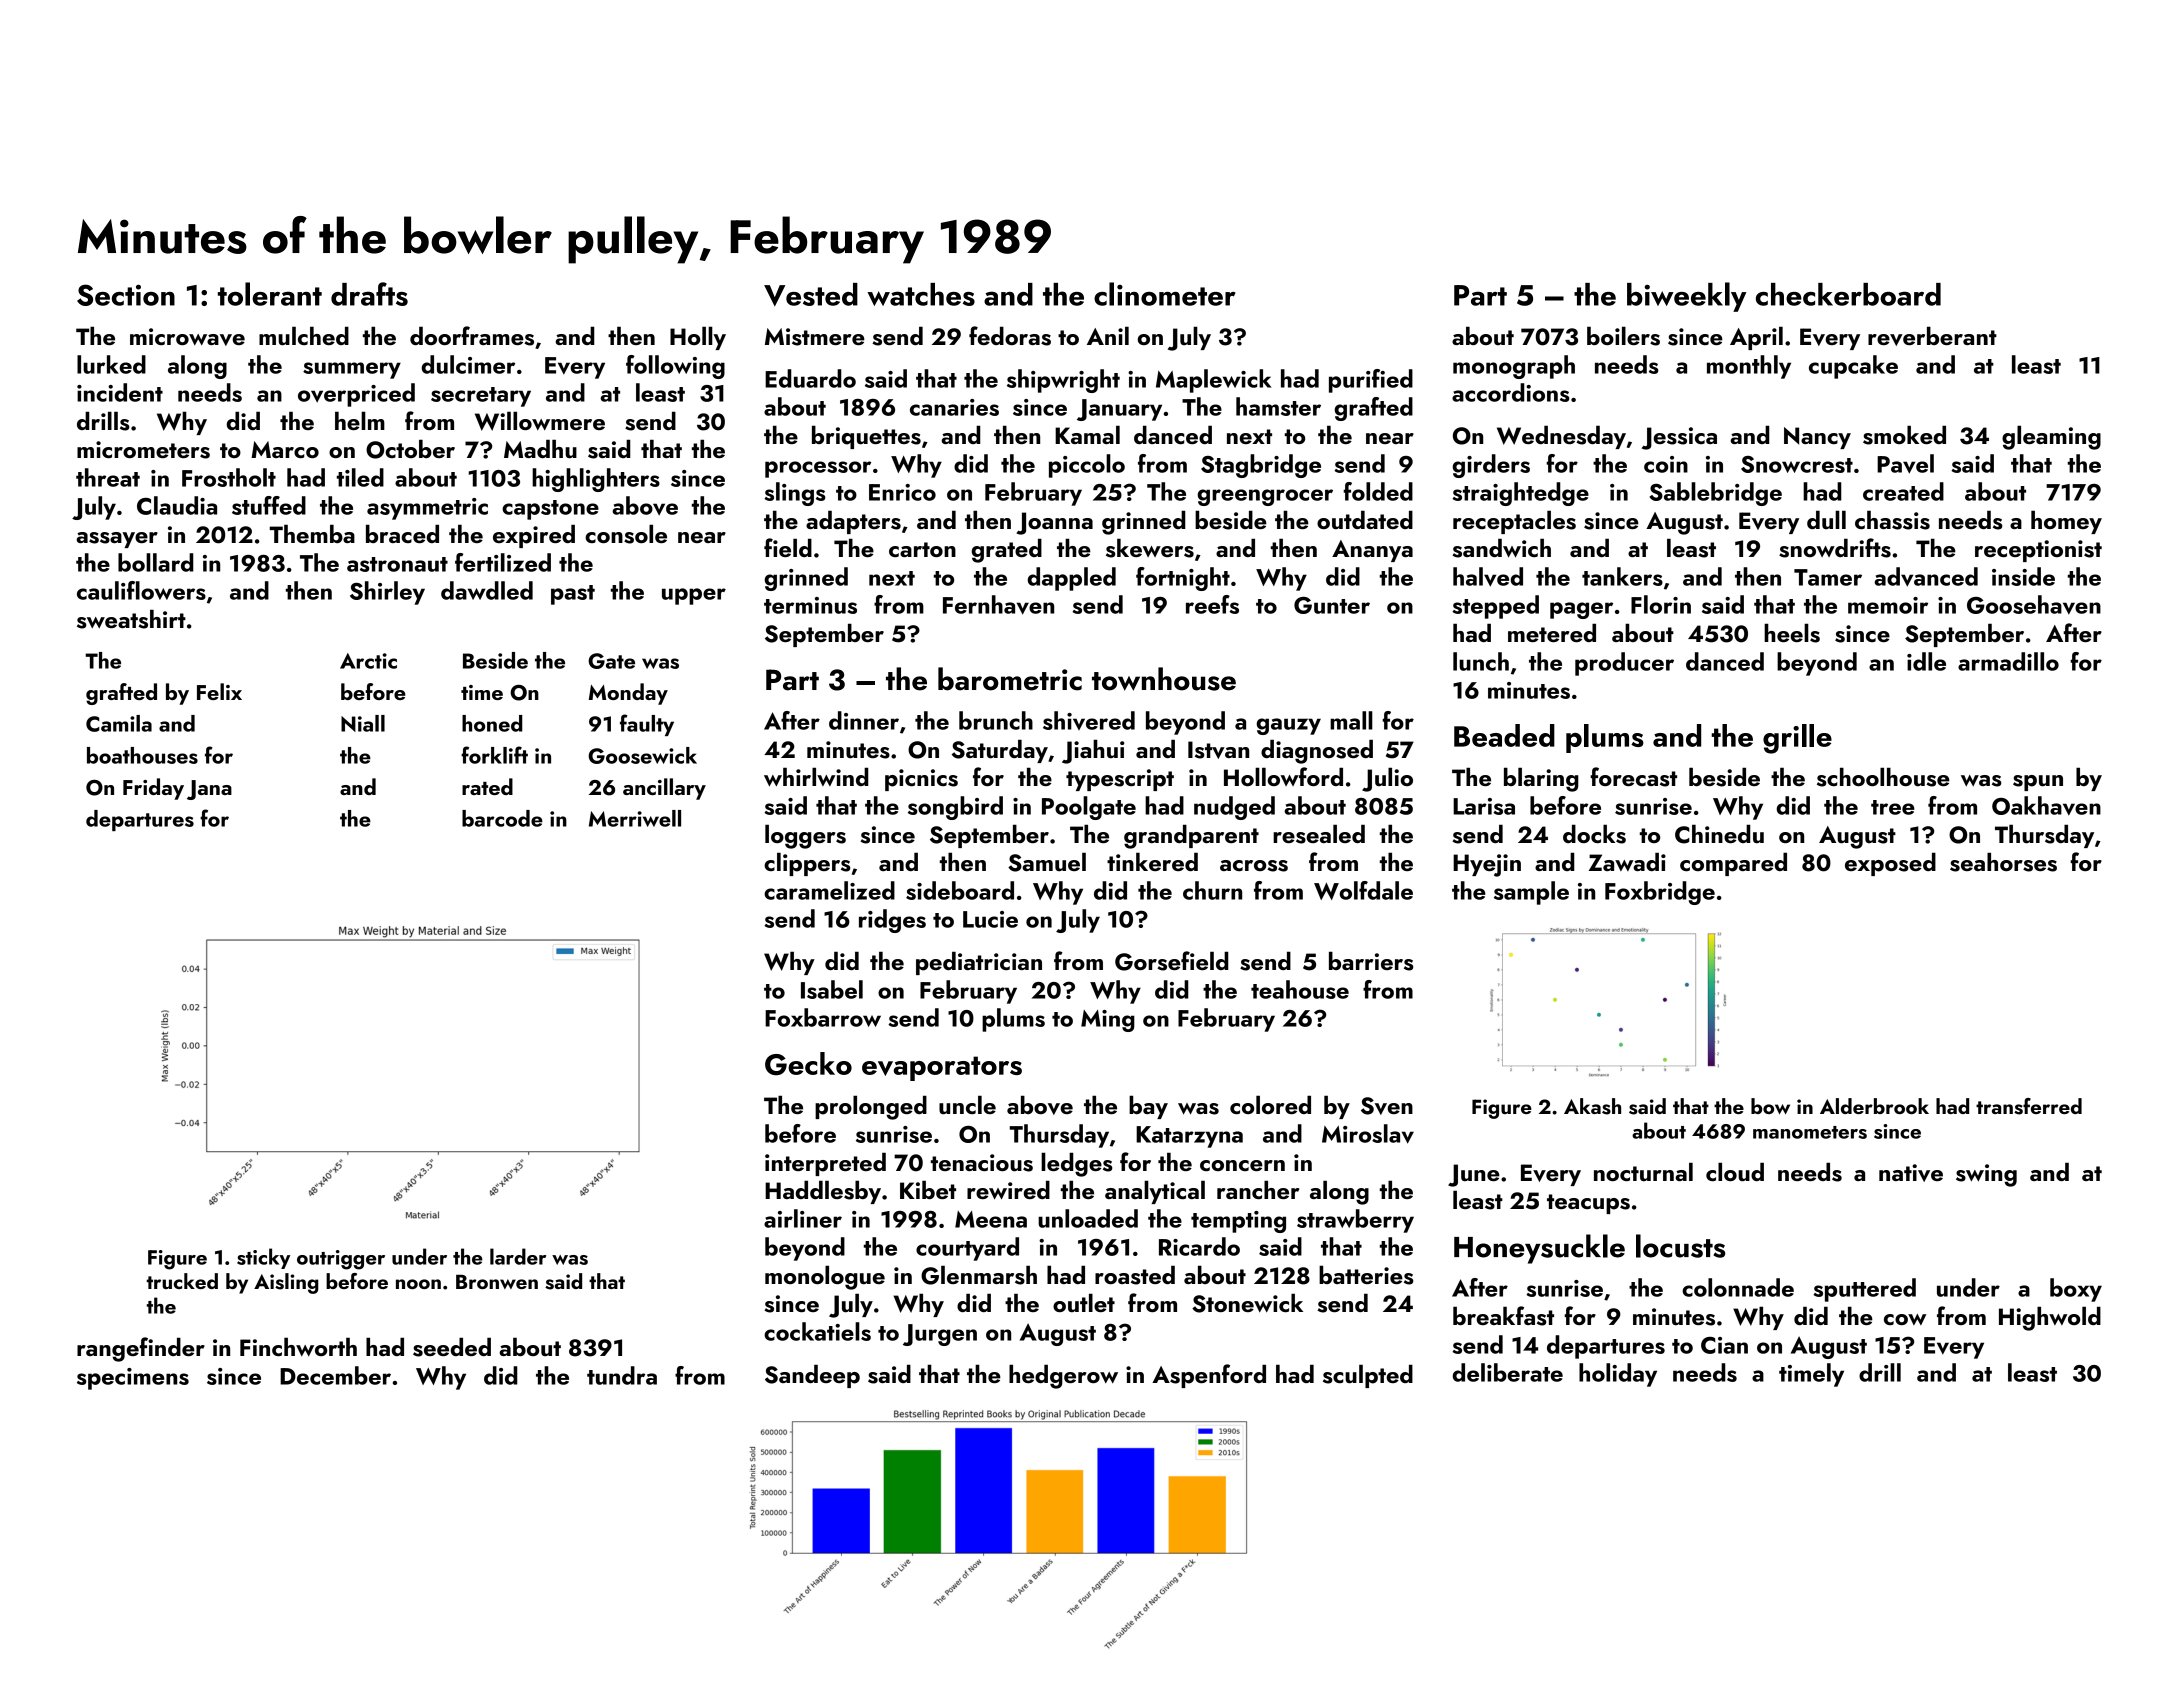 The height and width of the screenshot is (1683, 2178). Describe the element at coordinates (1191, 836) in the screenshot. I see `grandparent` at that location.
